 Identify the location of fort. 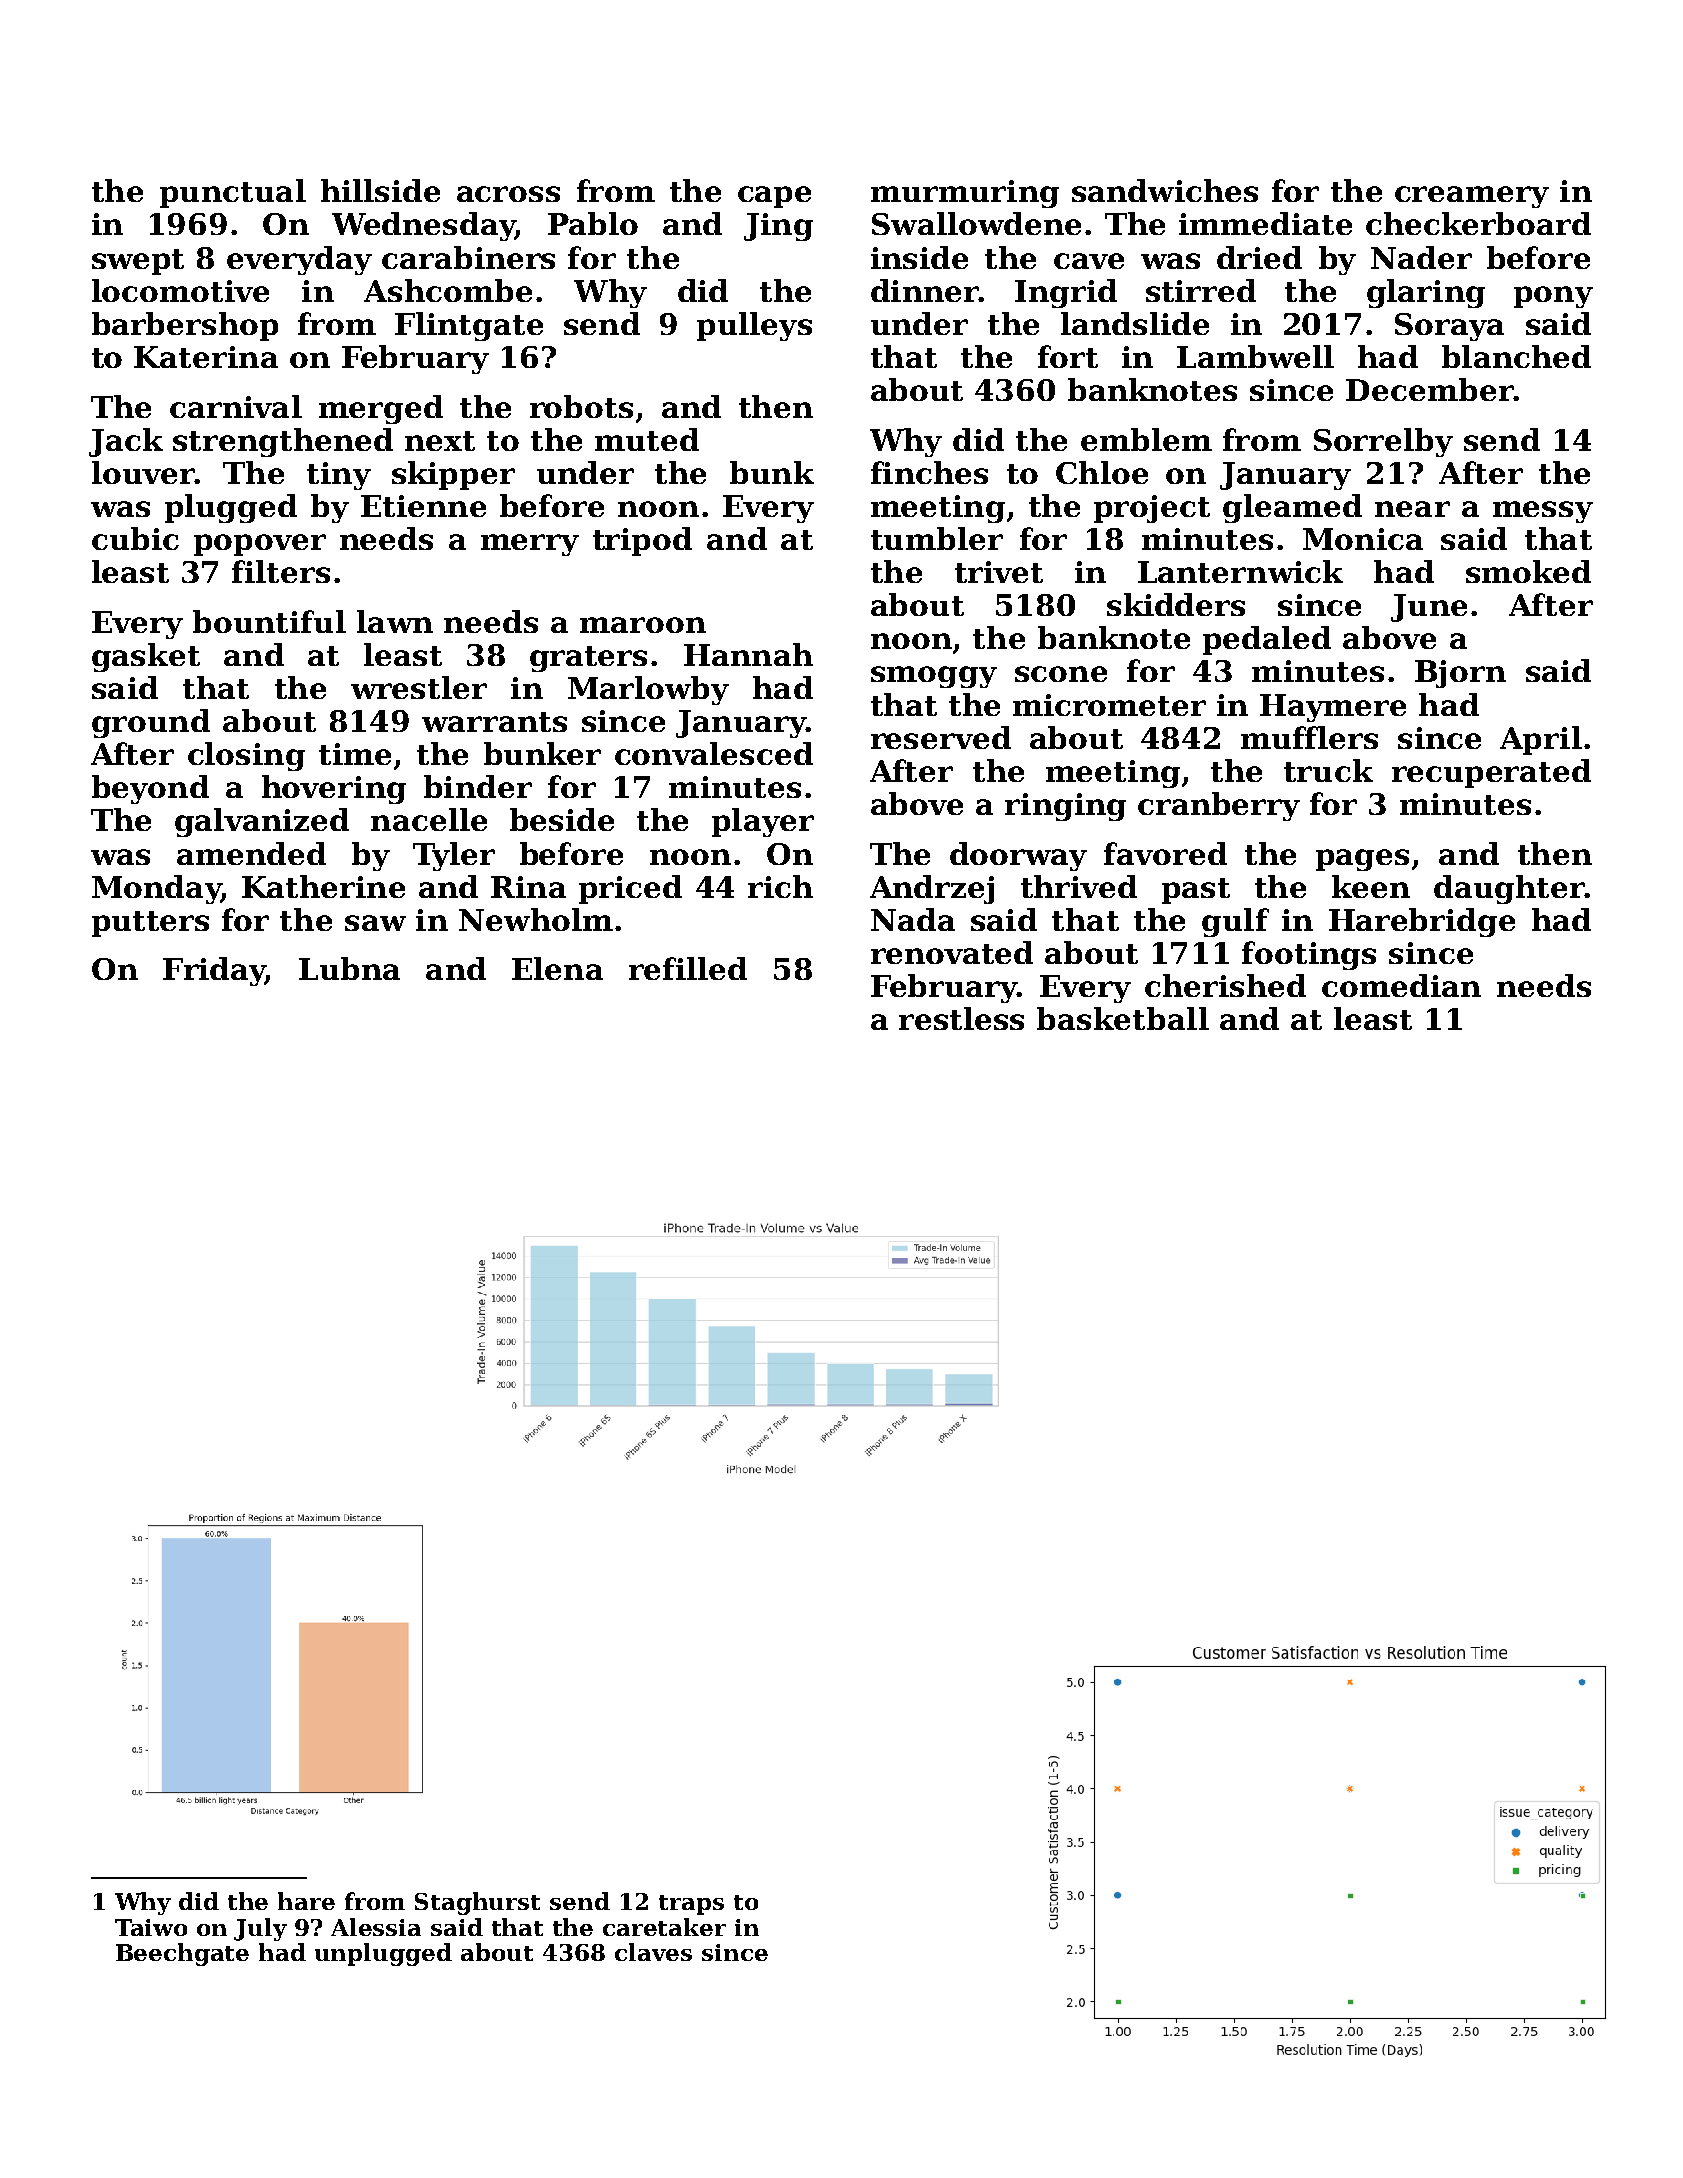
(1068, 356).
